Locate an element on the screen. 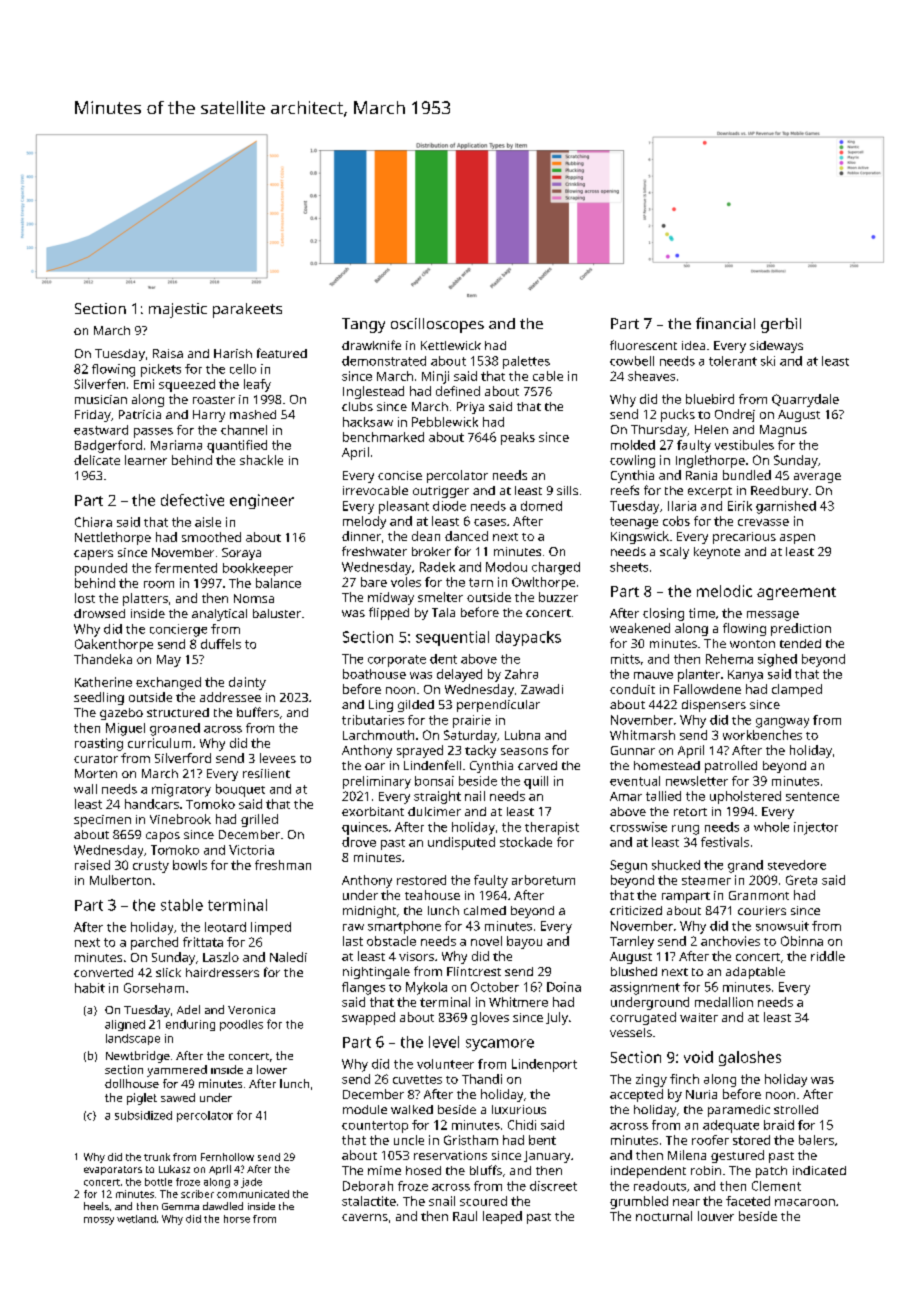 Image resolution: width=924 pixels, height=1308 pixels. delicate is located at coordinates (97, 460).
